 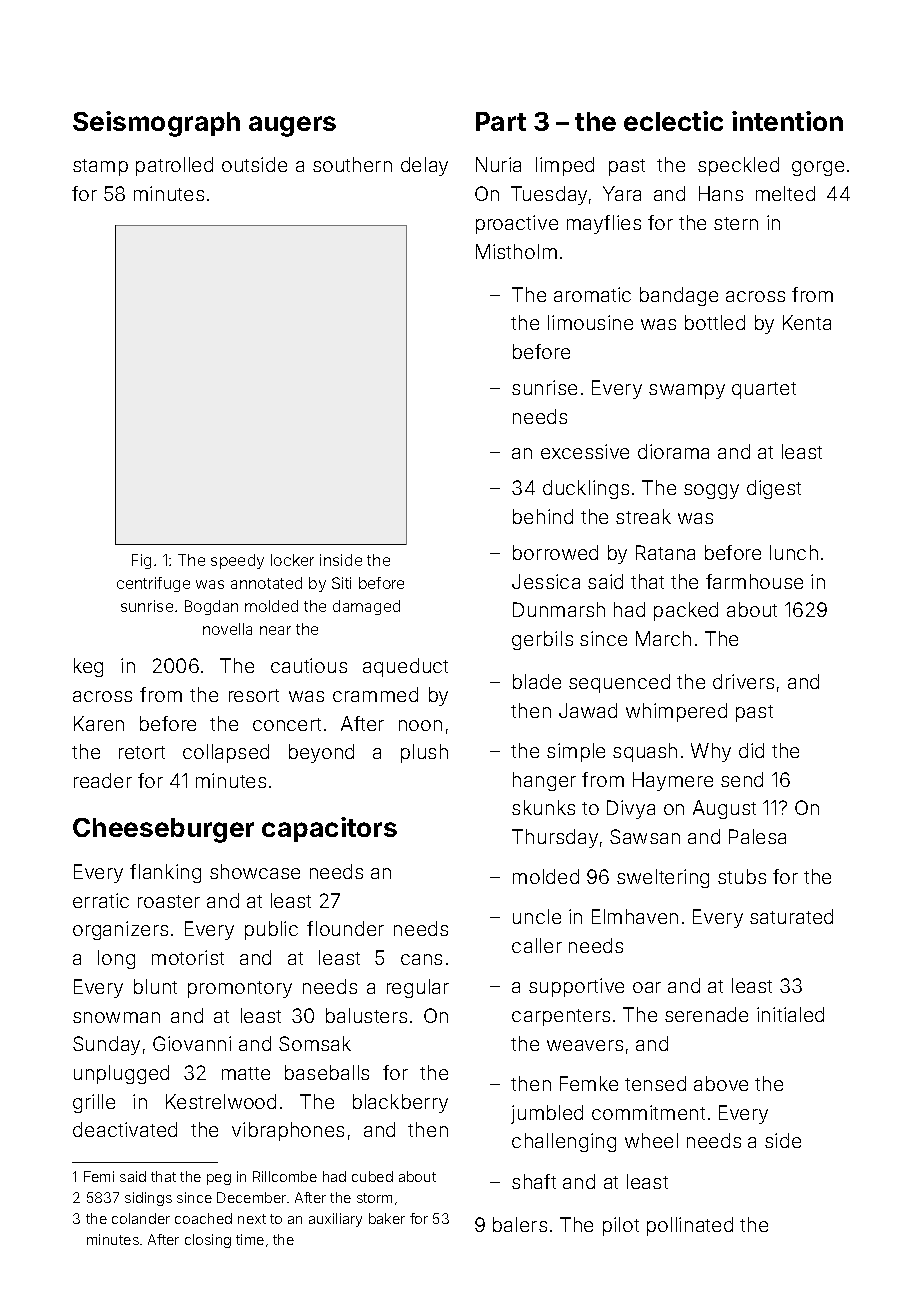 What do you see at coordinates (208, 1241) in the screenshot?
I see `closing` at bounding box center [208, 1241].
